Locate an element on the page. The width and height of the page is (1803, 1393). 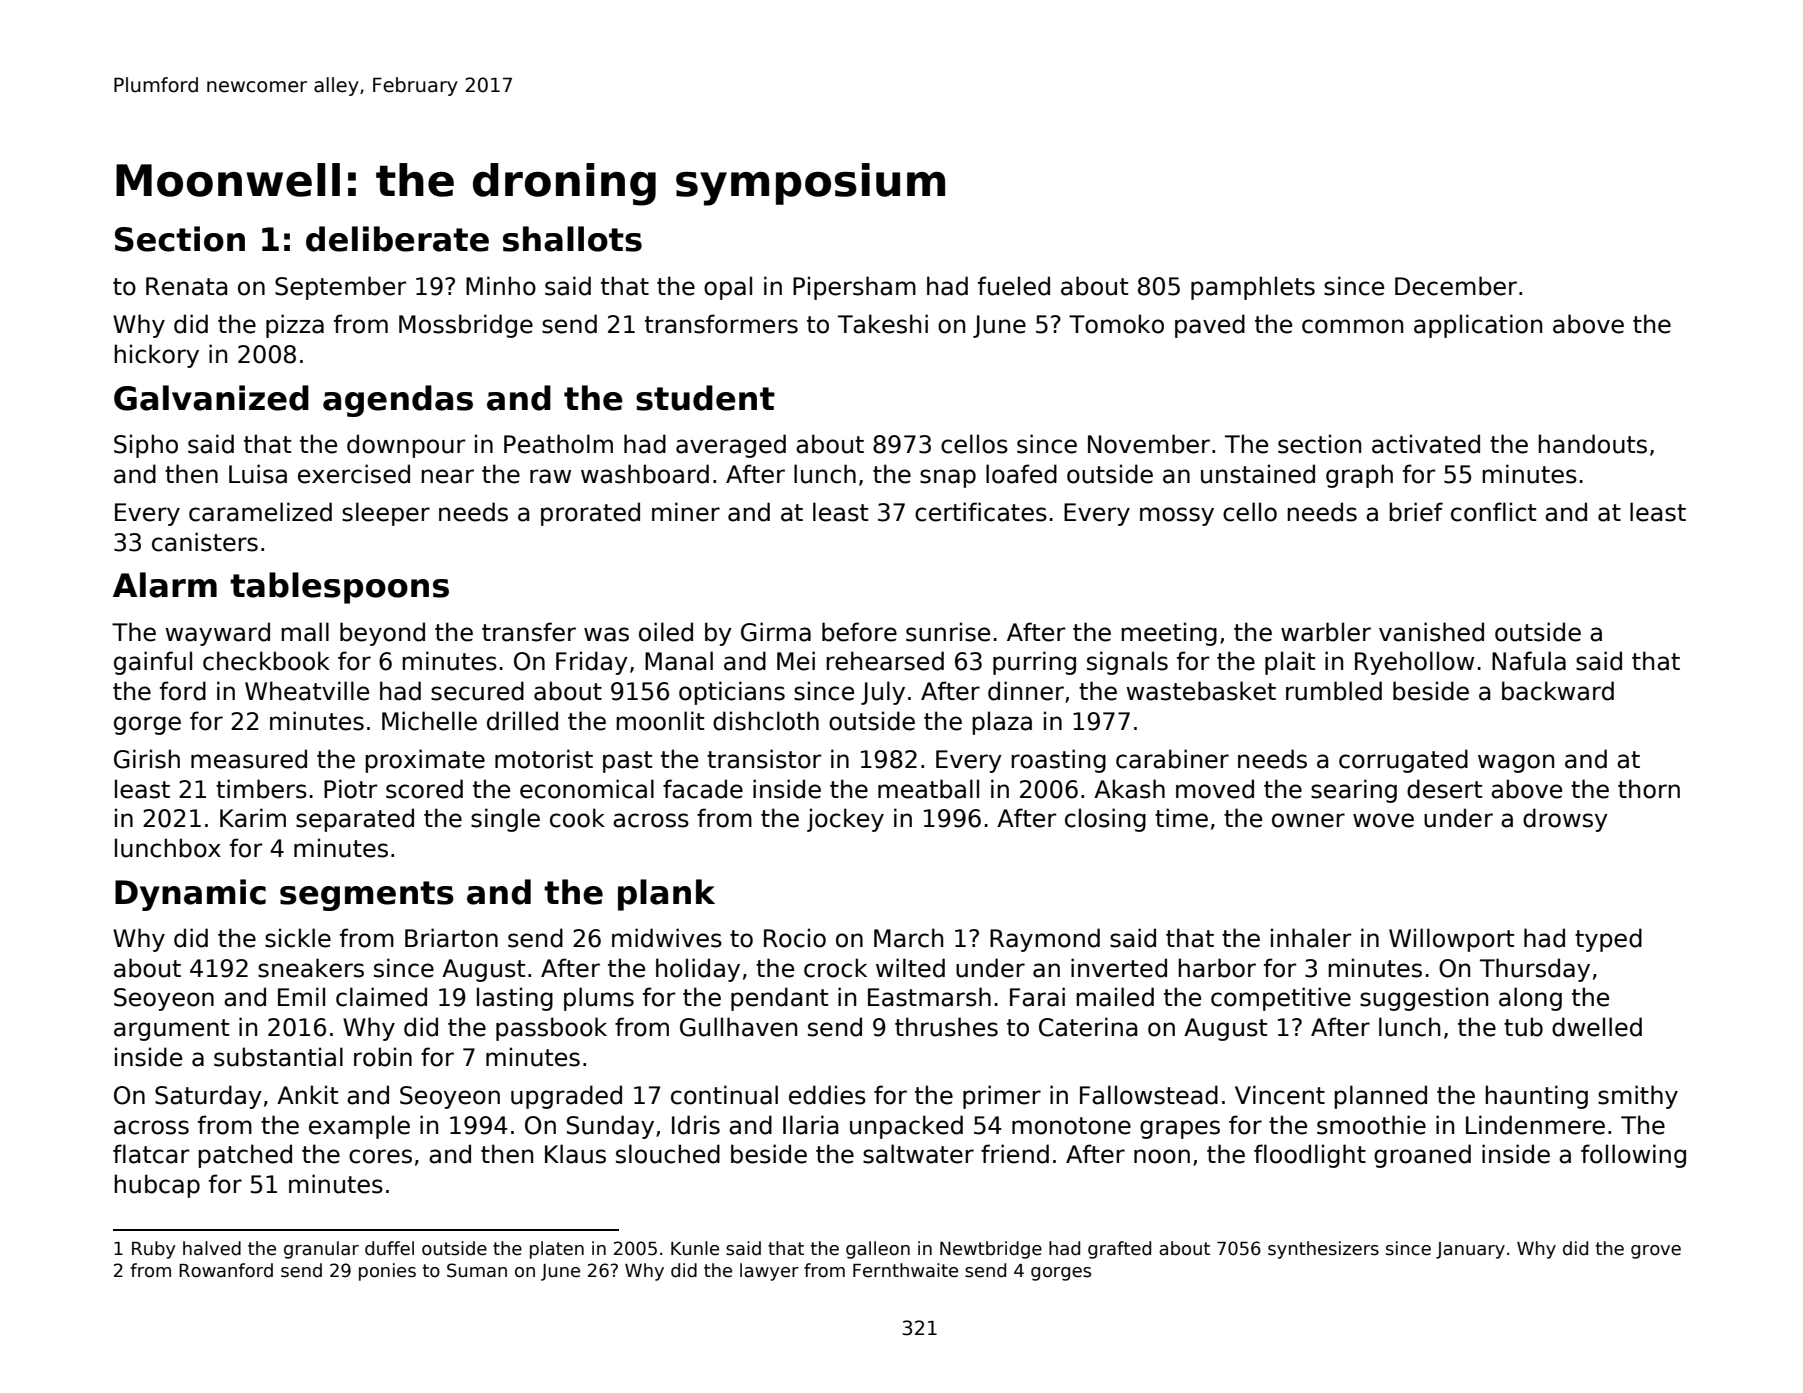
saltwater is located at coordinates (918, 1154).
